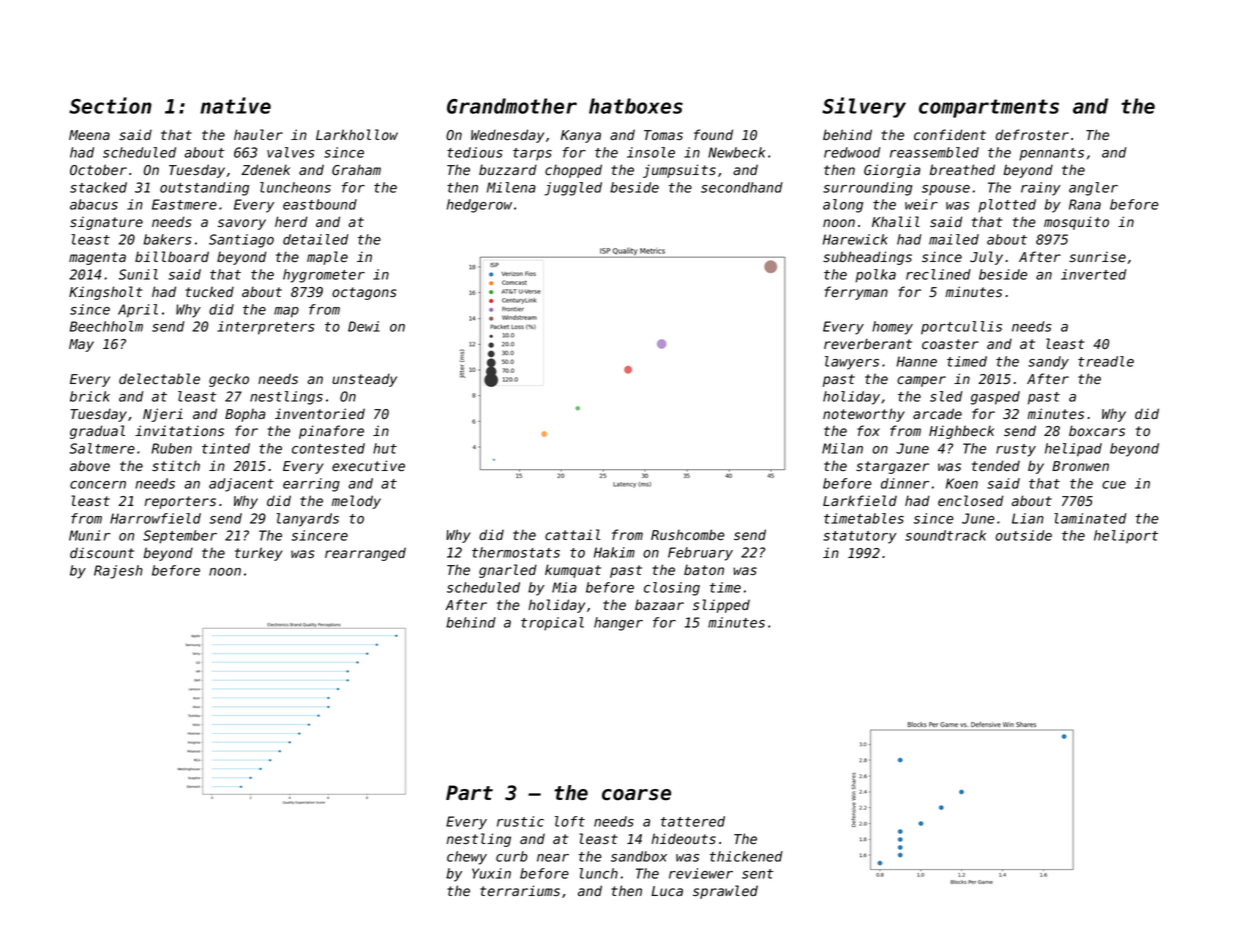 The height and width of the screenshot is (952, 1233). I want to click on Silvery, so click(864, 107).
